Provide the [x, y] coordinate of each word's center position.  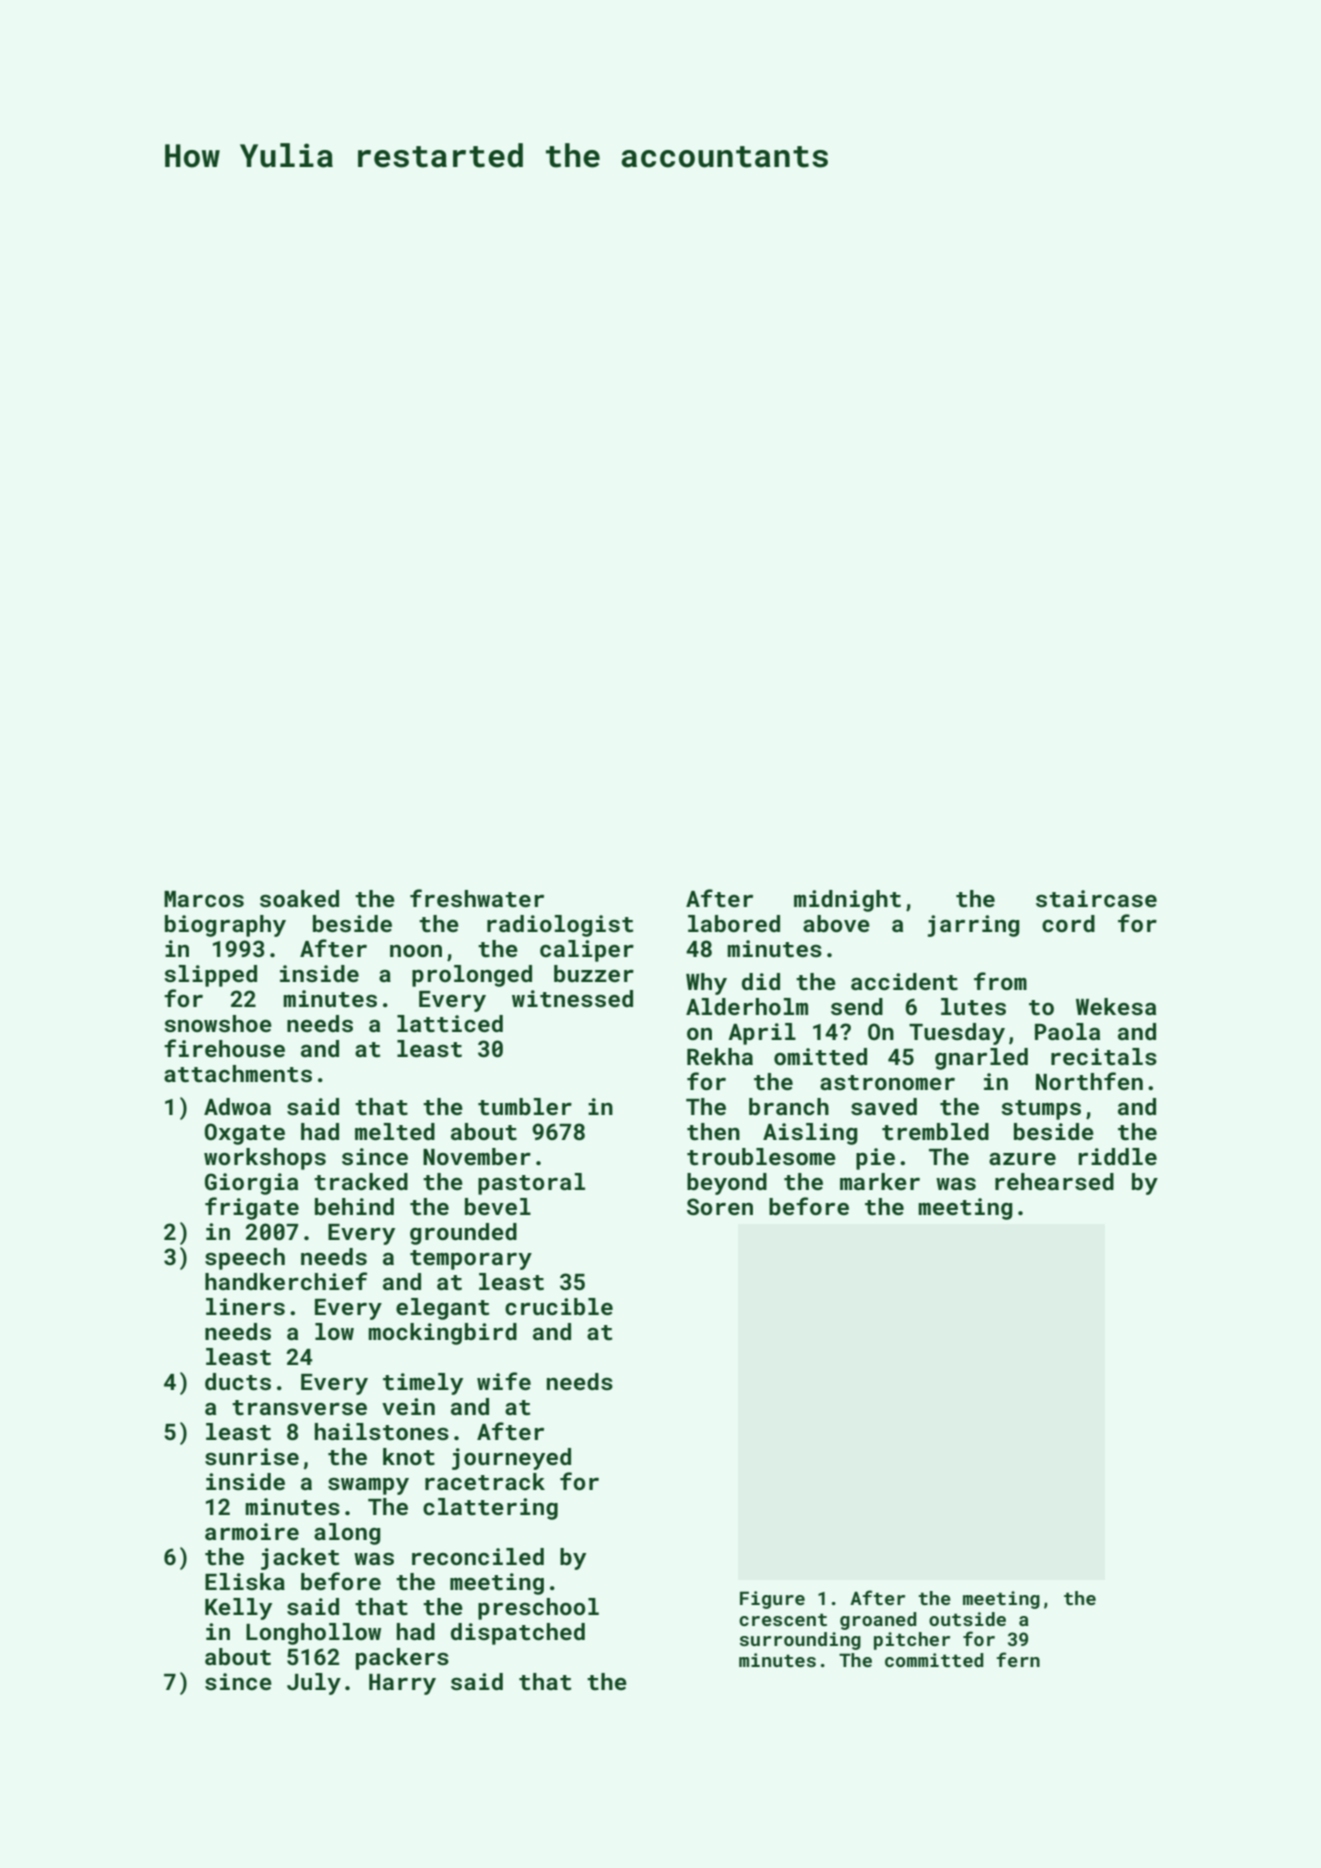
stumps [1041, 1110]
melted [395, 1131]
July [314, 1684]
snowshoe [218, 1023]
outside [967, 1619]
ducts [238, 1381]
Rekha [720, 1056]
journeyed [511, 1459]
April [762, 1034]
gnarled [981, 1059]
